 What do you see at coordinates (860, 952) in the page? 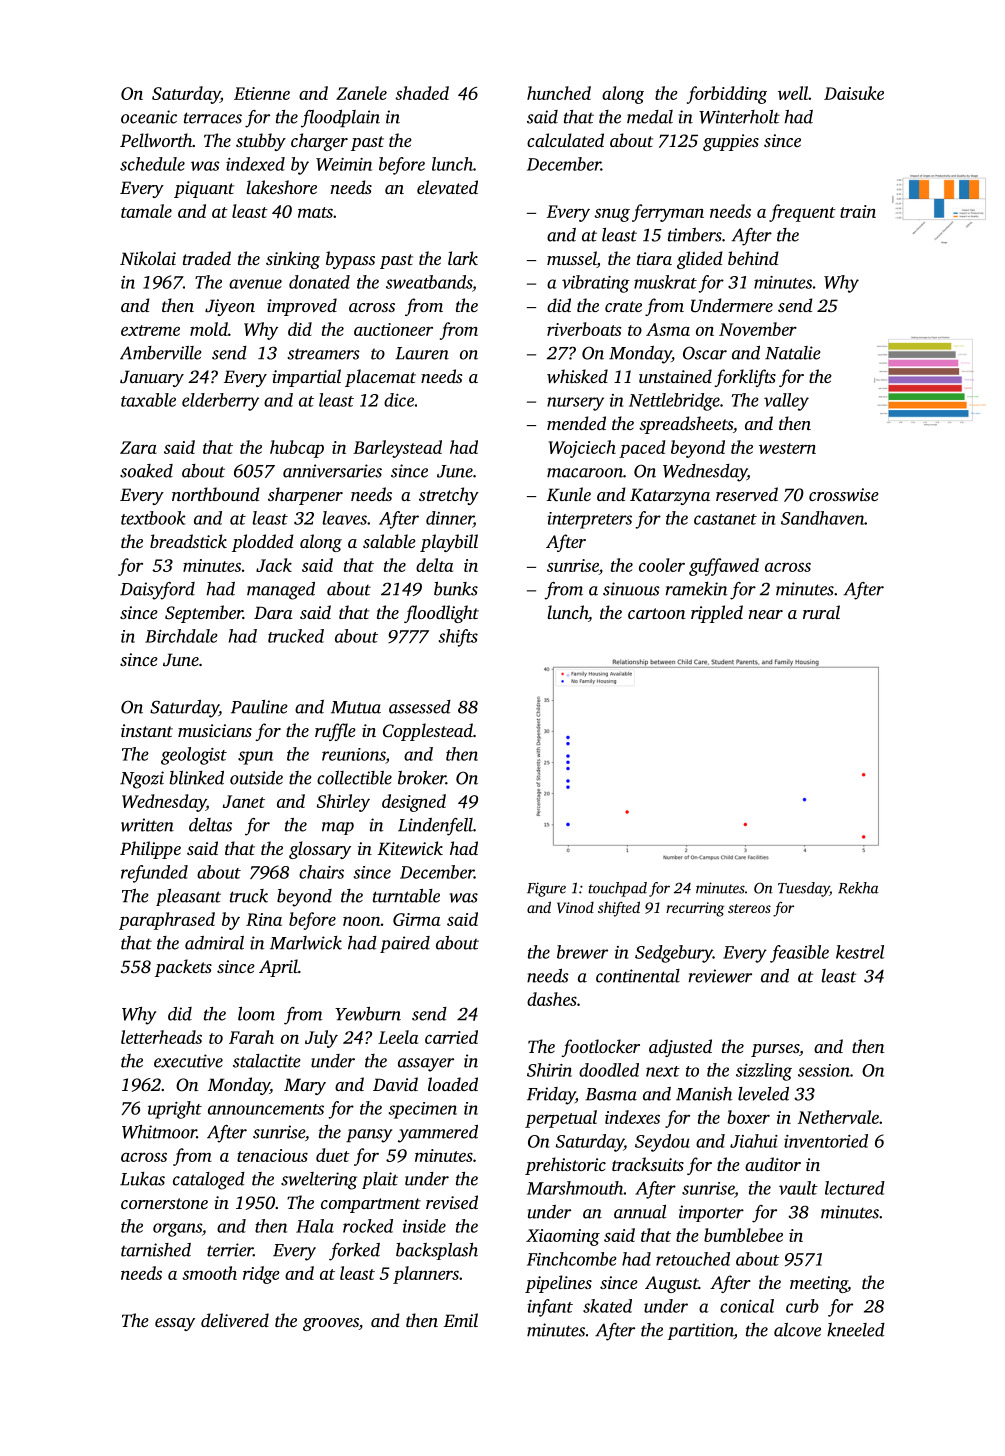
I see `kestrel` at bounding box center [860, 952].
